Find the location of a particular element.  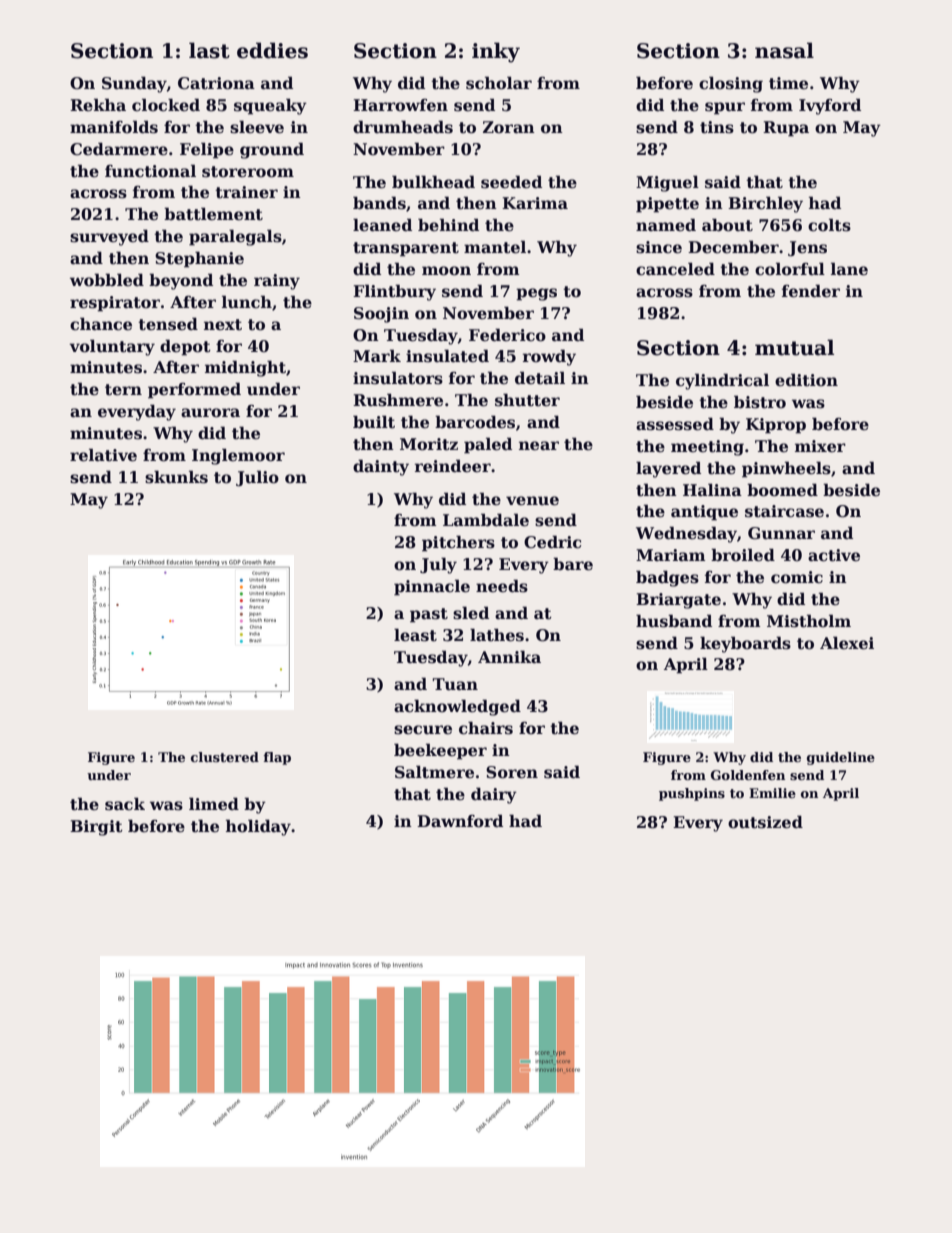

outsized is located at coordinates (765, 822).
